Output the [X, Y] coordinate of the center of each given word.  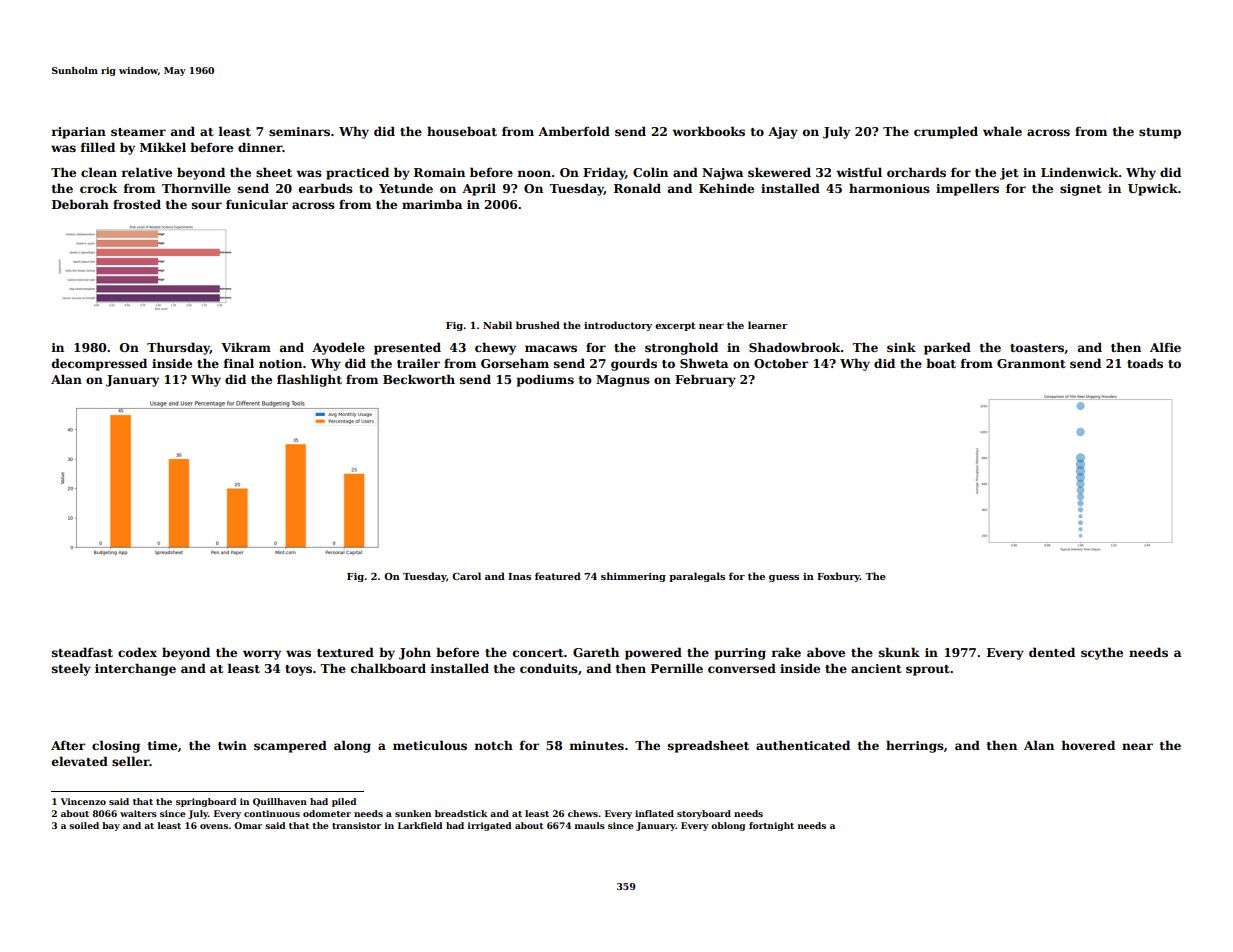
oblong [728, 826]
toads [1145, 363]
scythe [1102, 653]
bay [111, 826]
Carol [466, 576]
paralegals [697, 577]
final [239, 363]
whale [1002, 131]
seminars [299, 131]
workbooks [708, 131]
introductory [618, 326]
